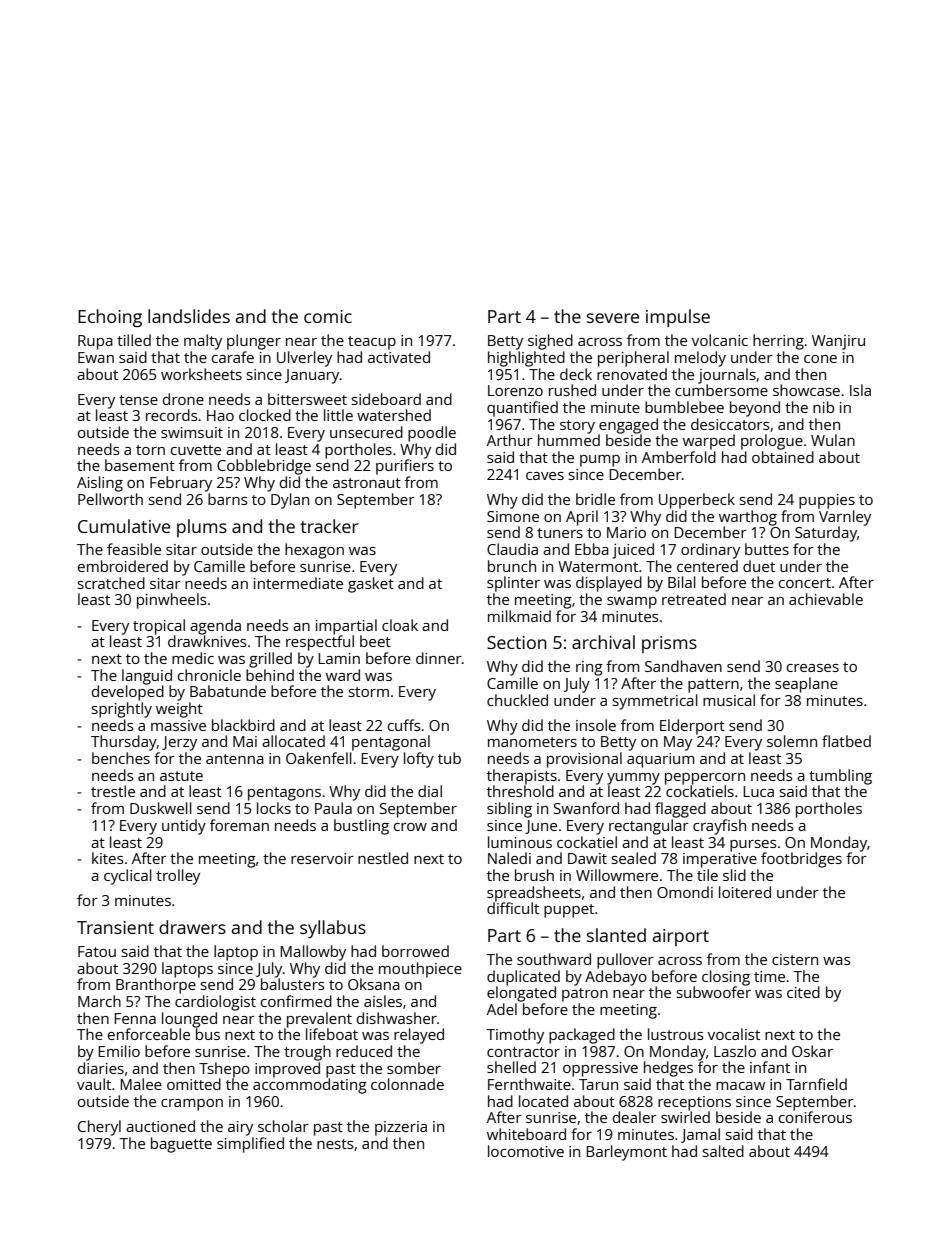  What do you see at coordinates (192, 927) in the screenshot?
I see `drawers` at bounding box center [192, 927].
